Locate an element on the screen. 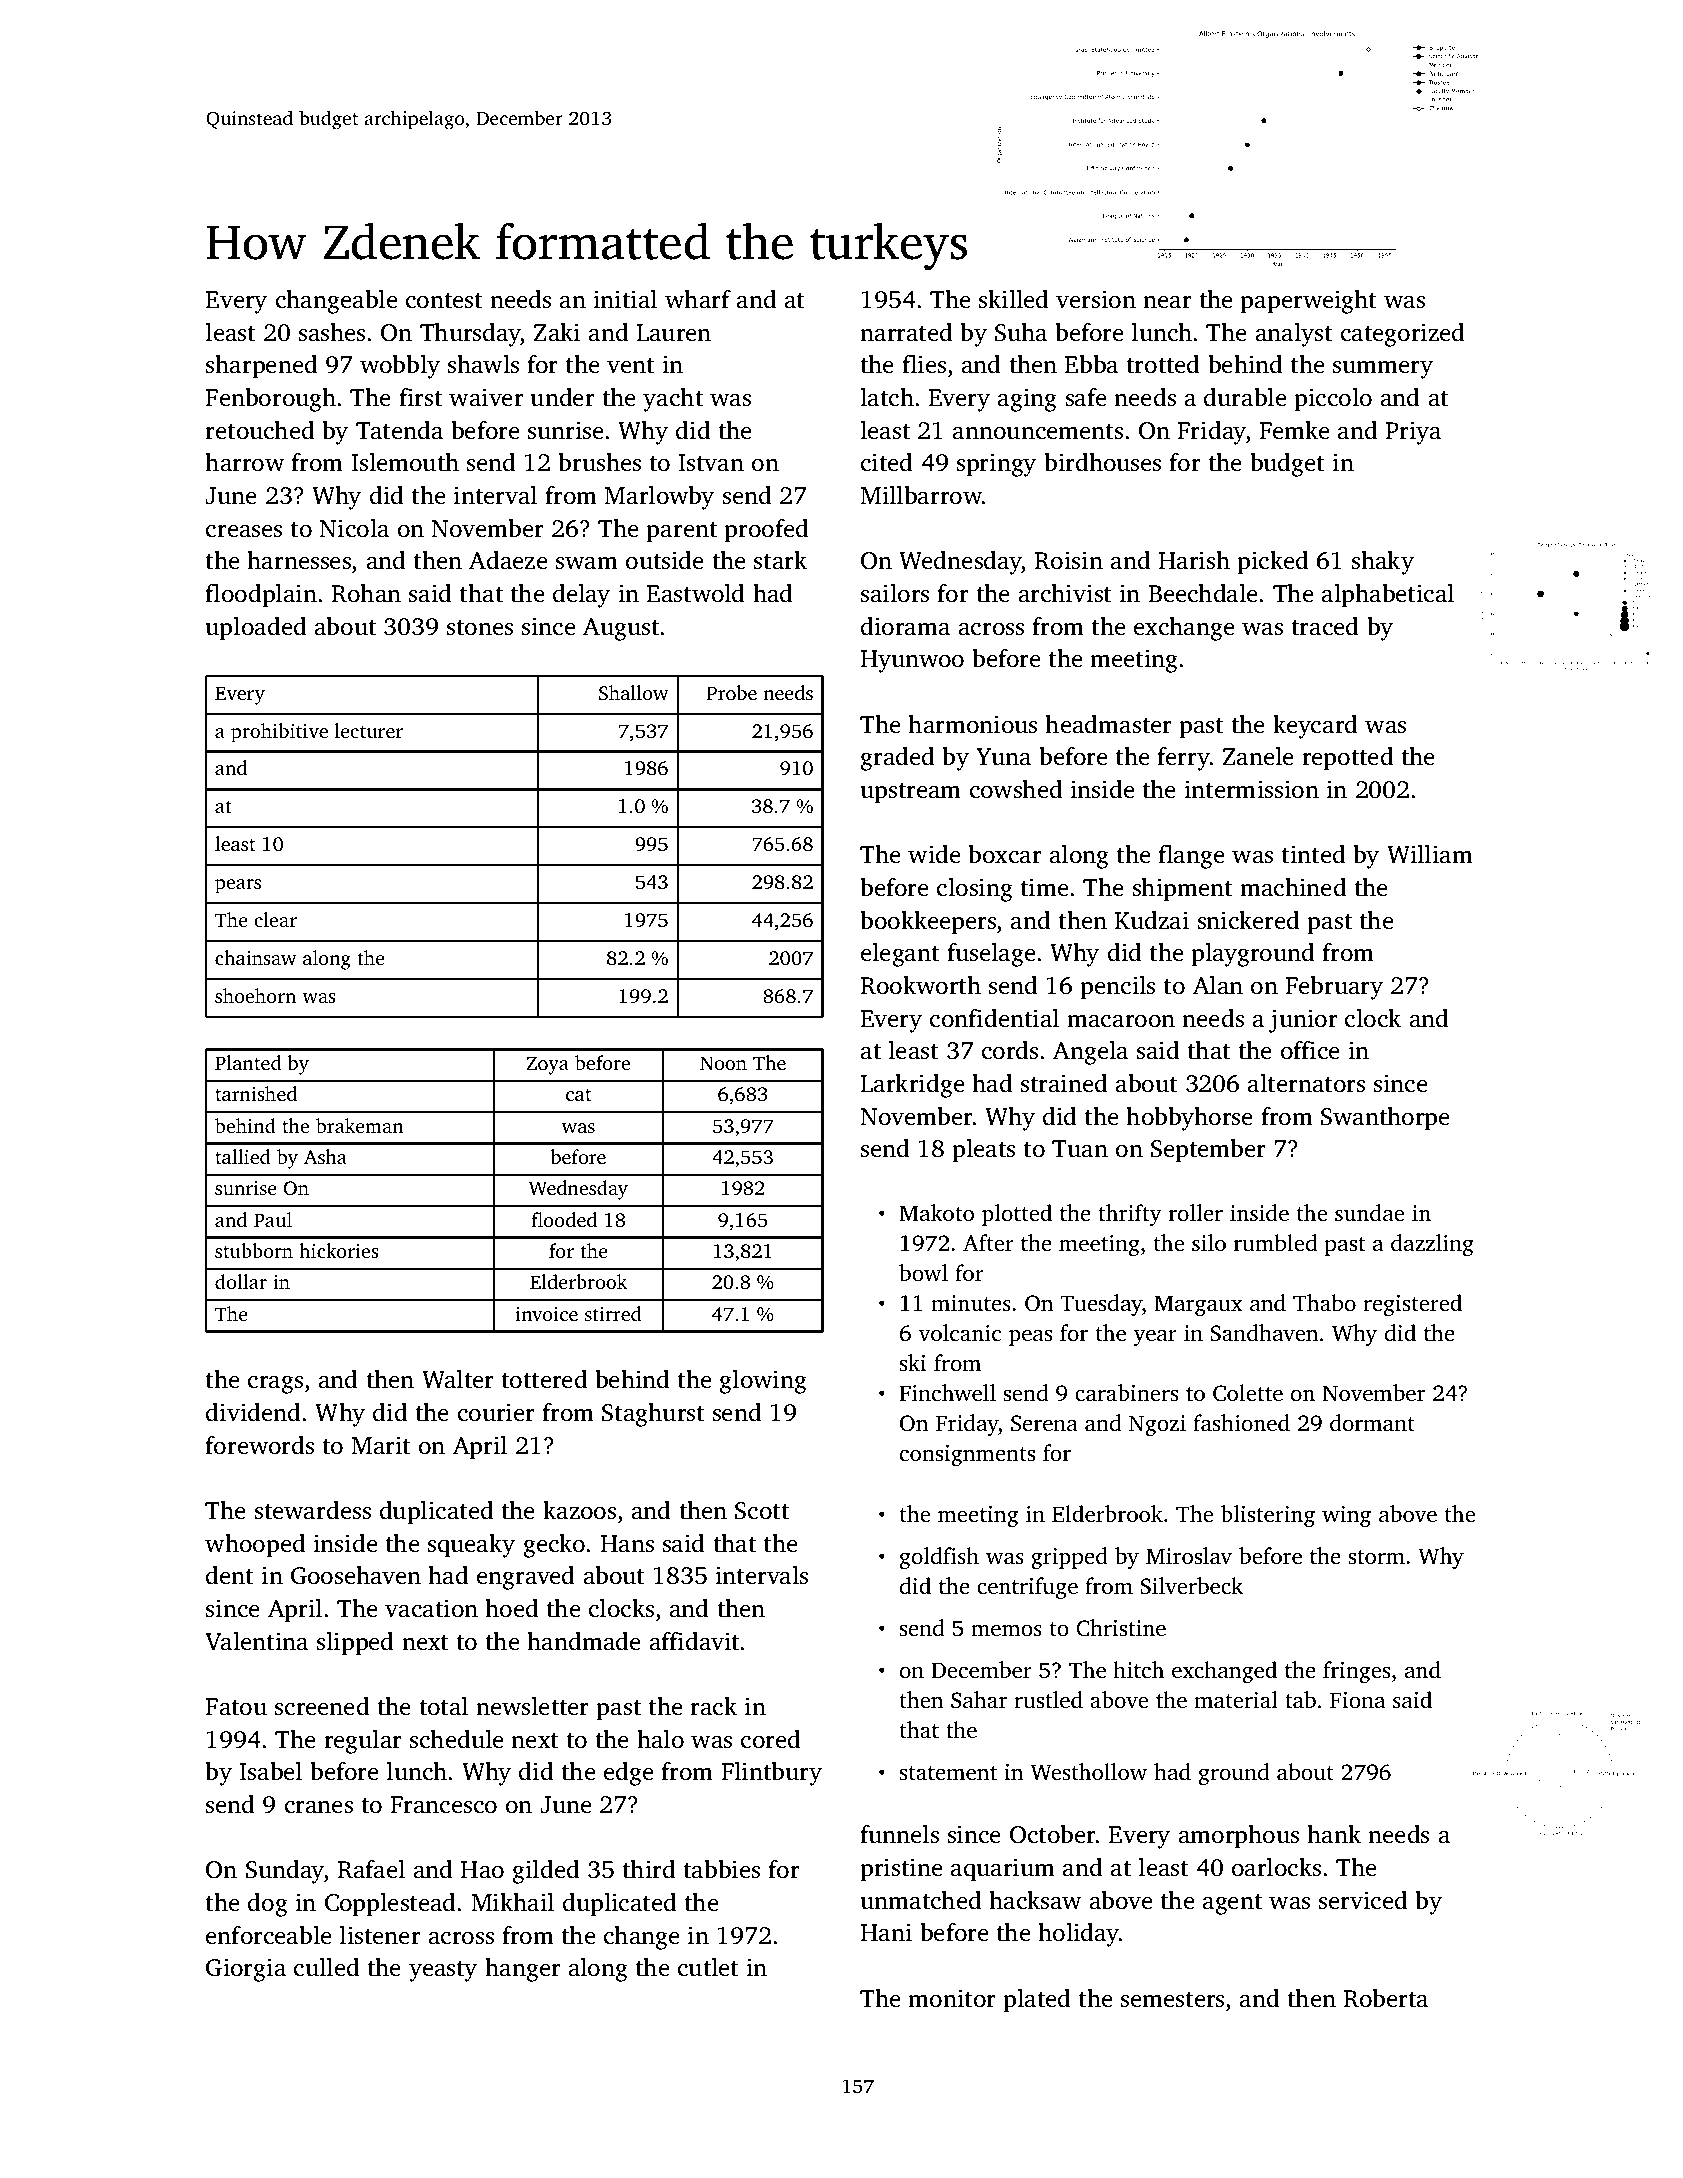 The image size is (1683, 2178). whooped is located at coordinates (255, 1546).
